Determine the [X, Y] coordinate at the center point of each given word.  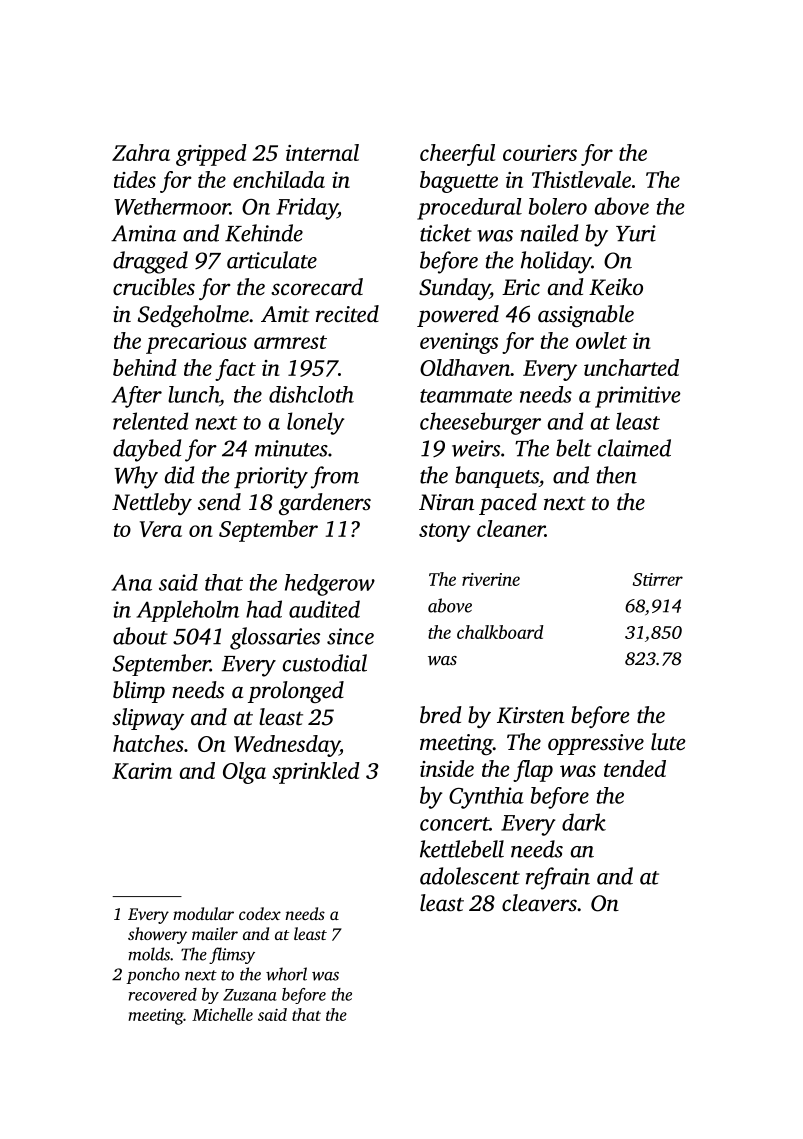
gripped [211, 155]
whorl [286, 974]
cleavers [539, 903]
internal [322, 152]
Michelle [222, 1014]
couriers [540, 153]
